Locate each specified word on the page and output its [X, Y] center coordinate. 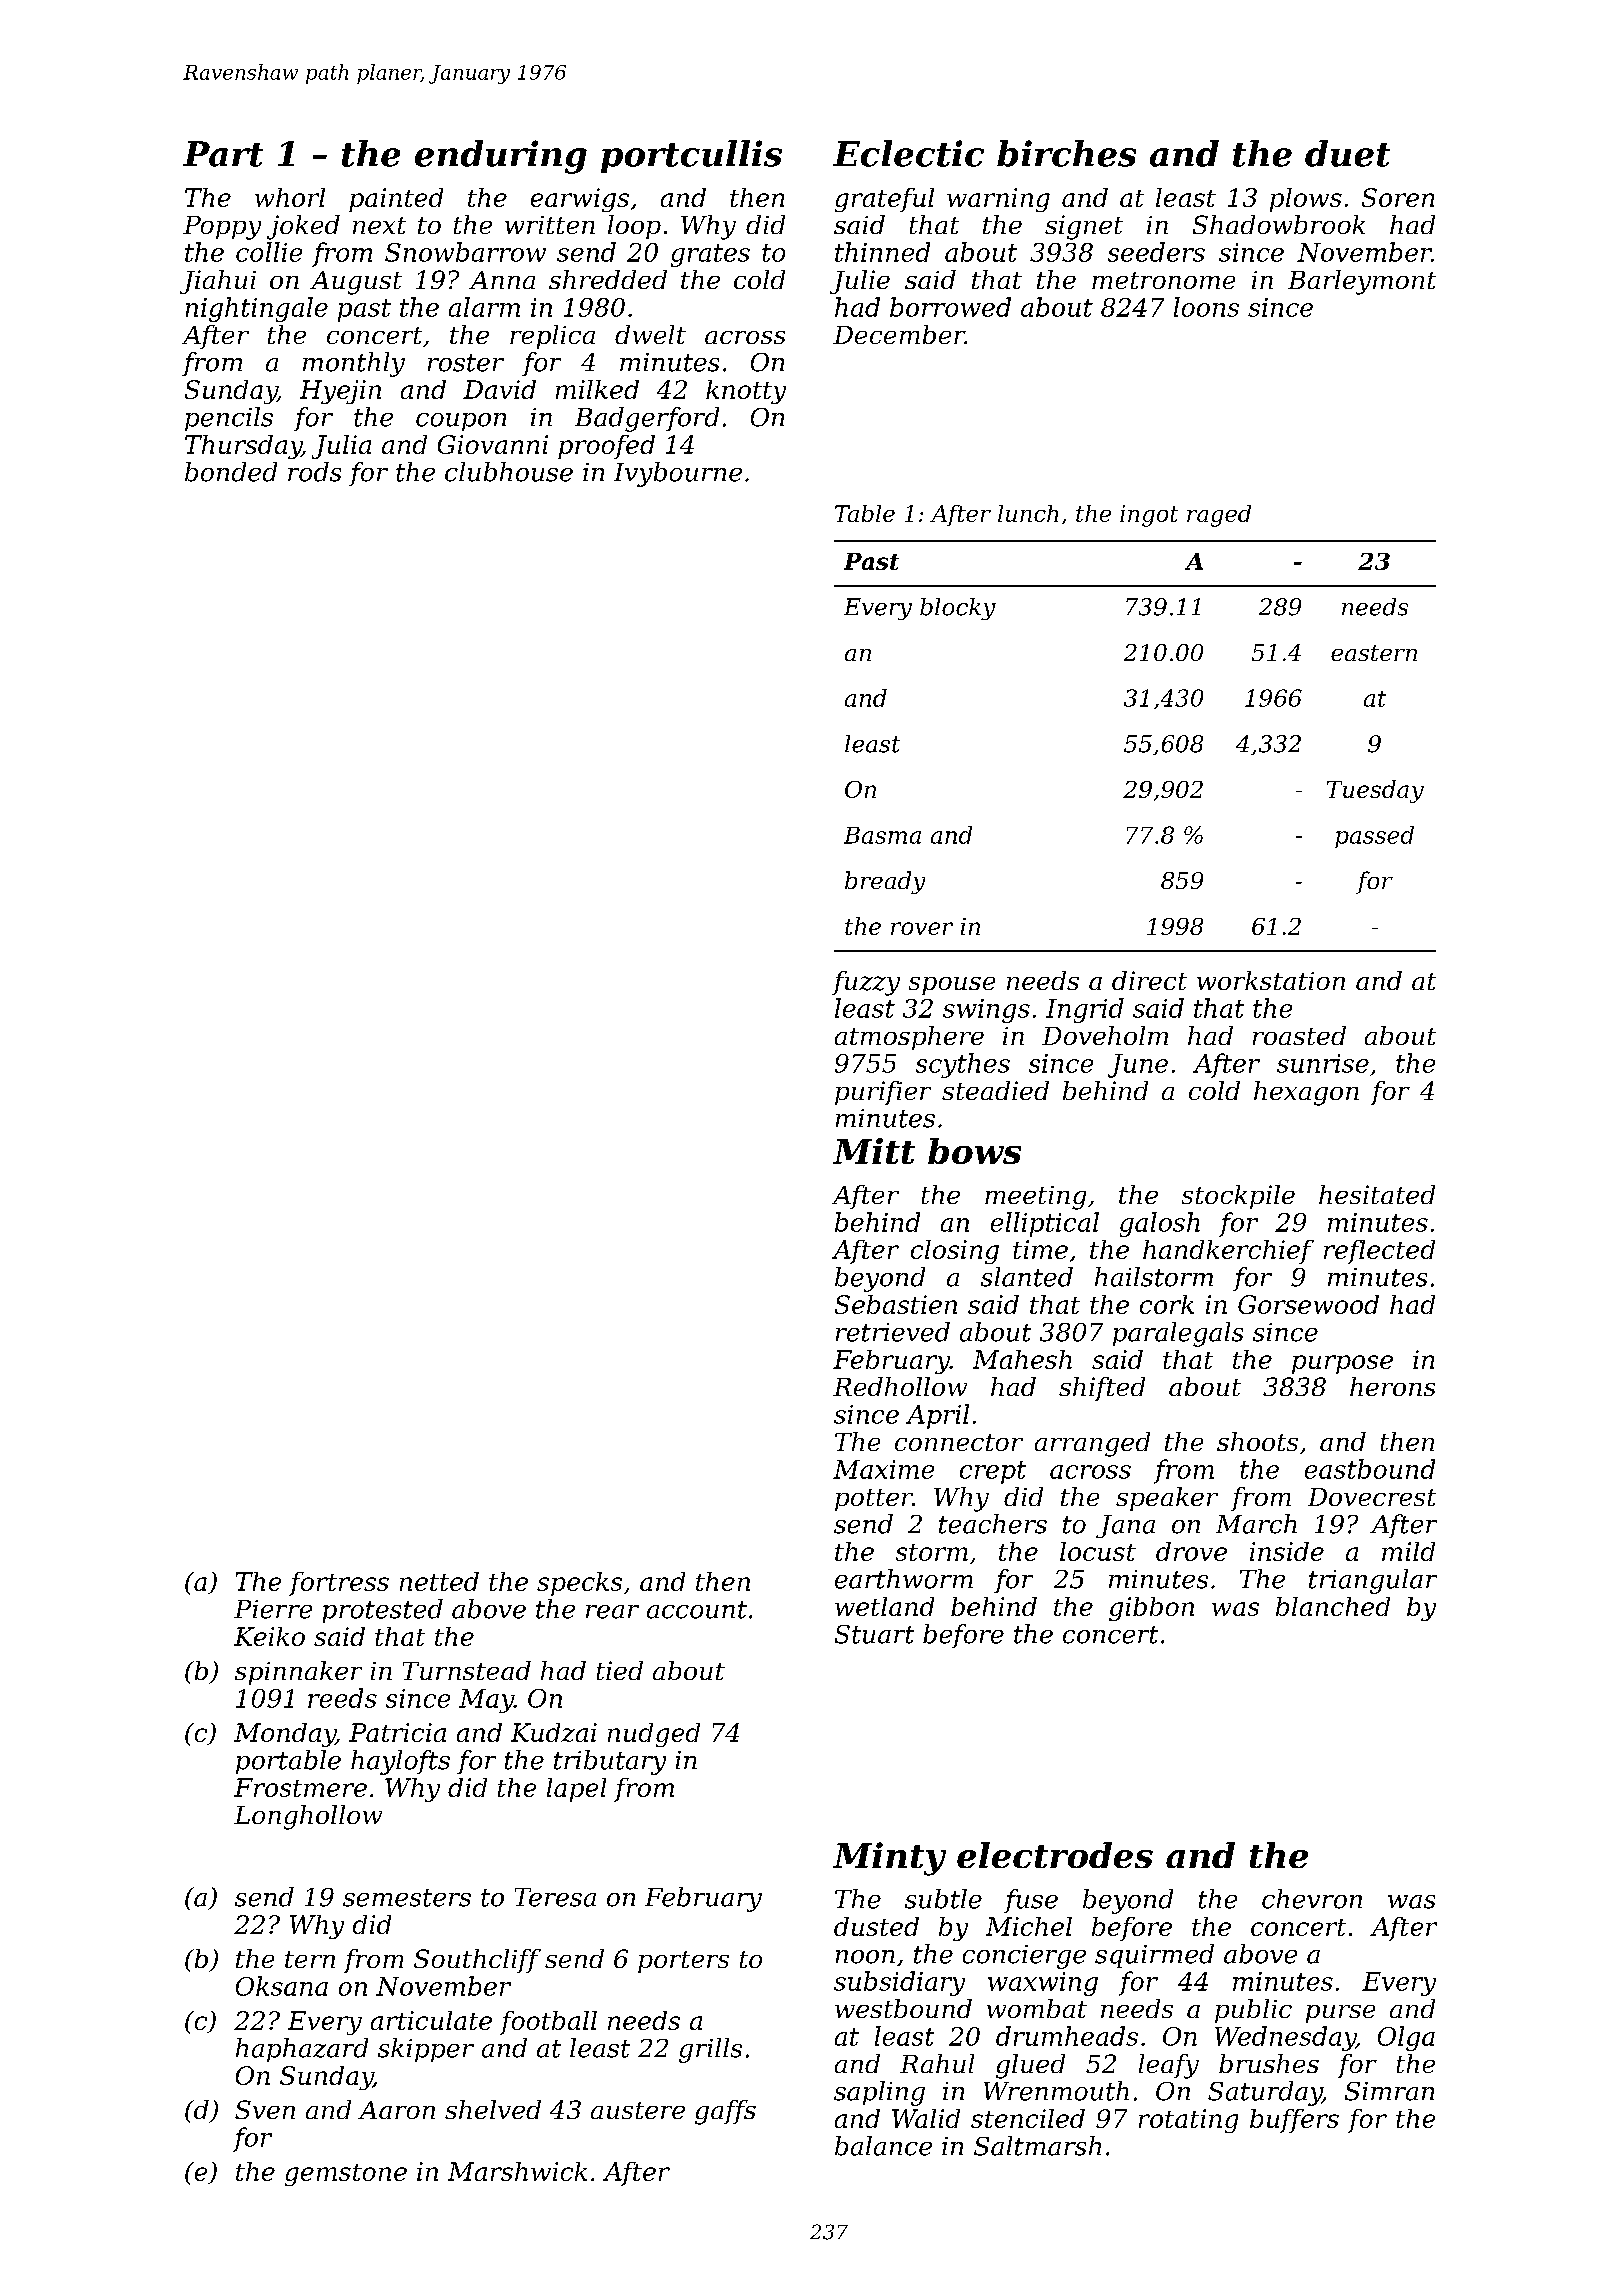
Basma [882, 835]
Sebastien [896, 1304]
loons [1206, 307]
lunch [1028, 513]
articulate [431, 2020]
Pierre [273, 1609]
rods [314, 472]
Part [223, 154]
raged [1219, 516]
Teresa [555, 1897]
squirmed [1154, 1956]
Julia [341, 447]
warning [998, 200]
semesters [407, 1898]
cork [1167, 1304]
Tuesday [1375, 791]
